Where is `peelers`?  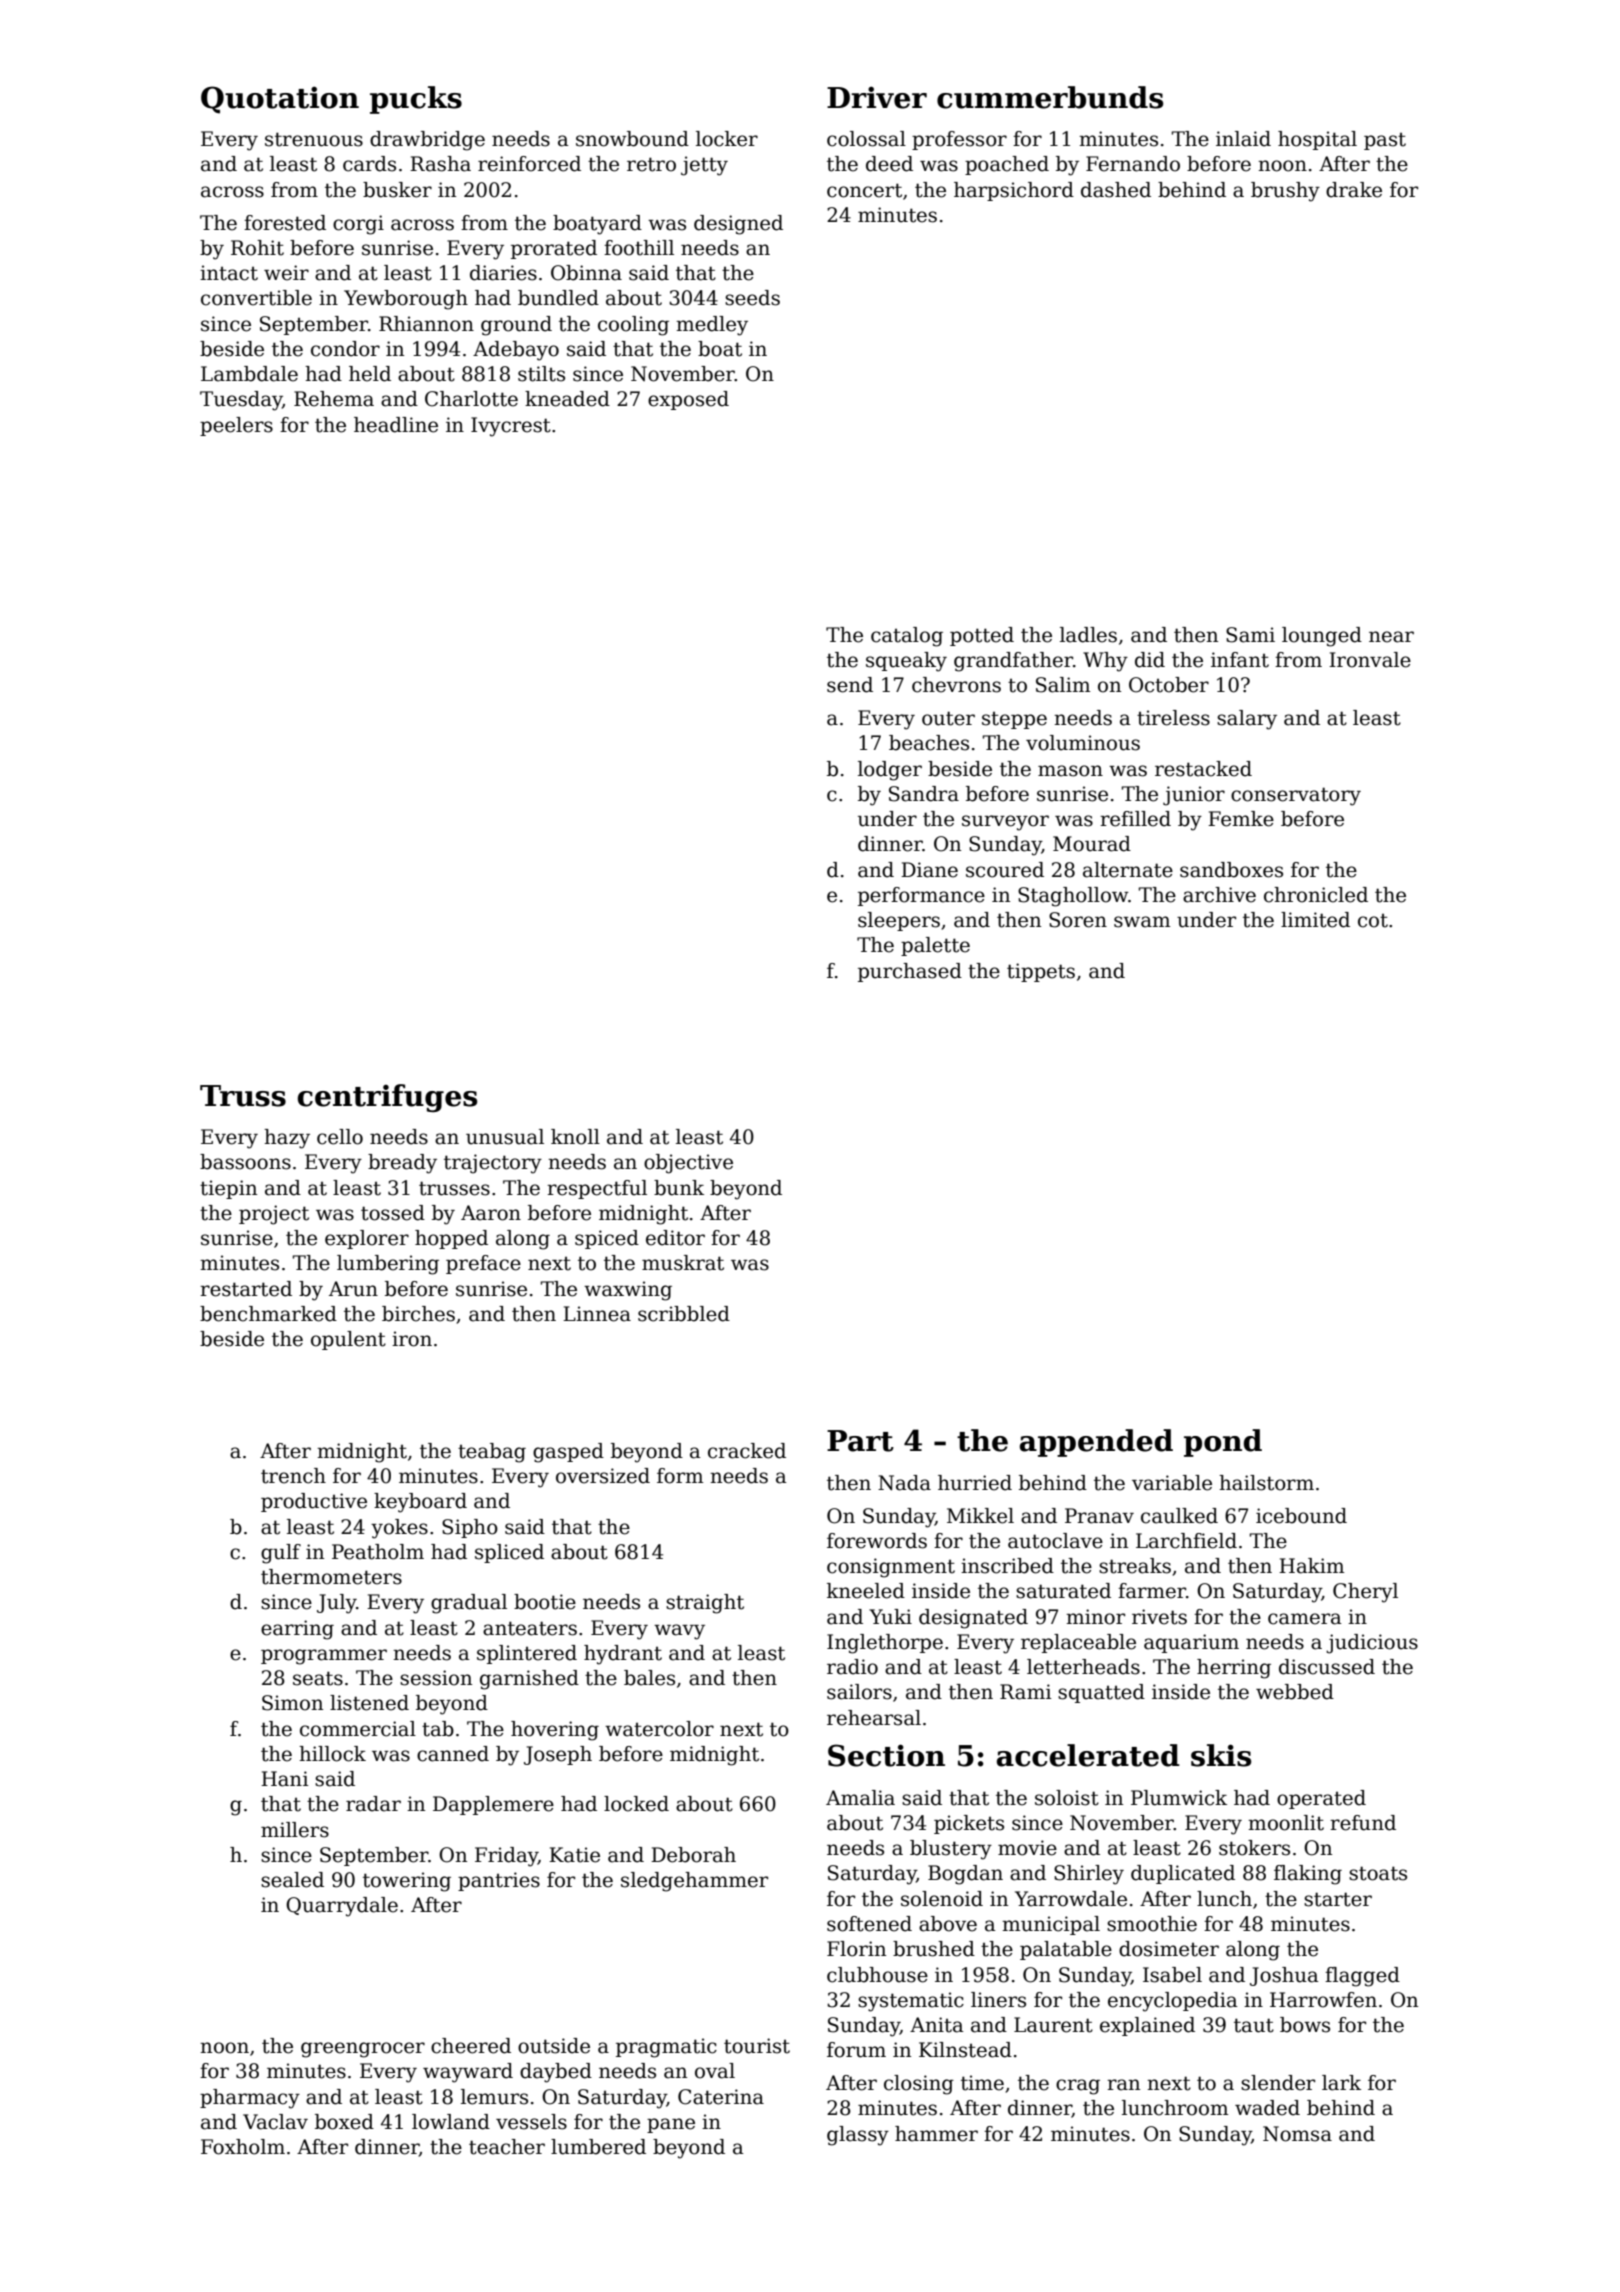 peelers is located at coordinates (236, 426).
